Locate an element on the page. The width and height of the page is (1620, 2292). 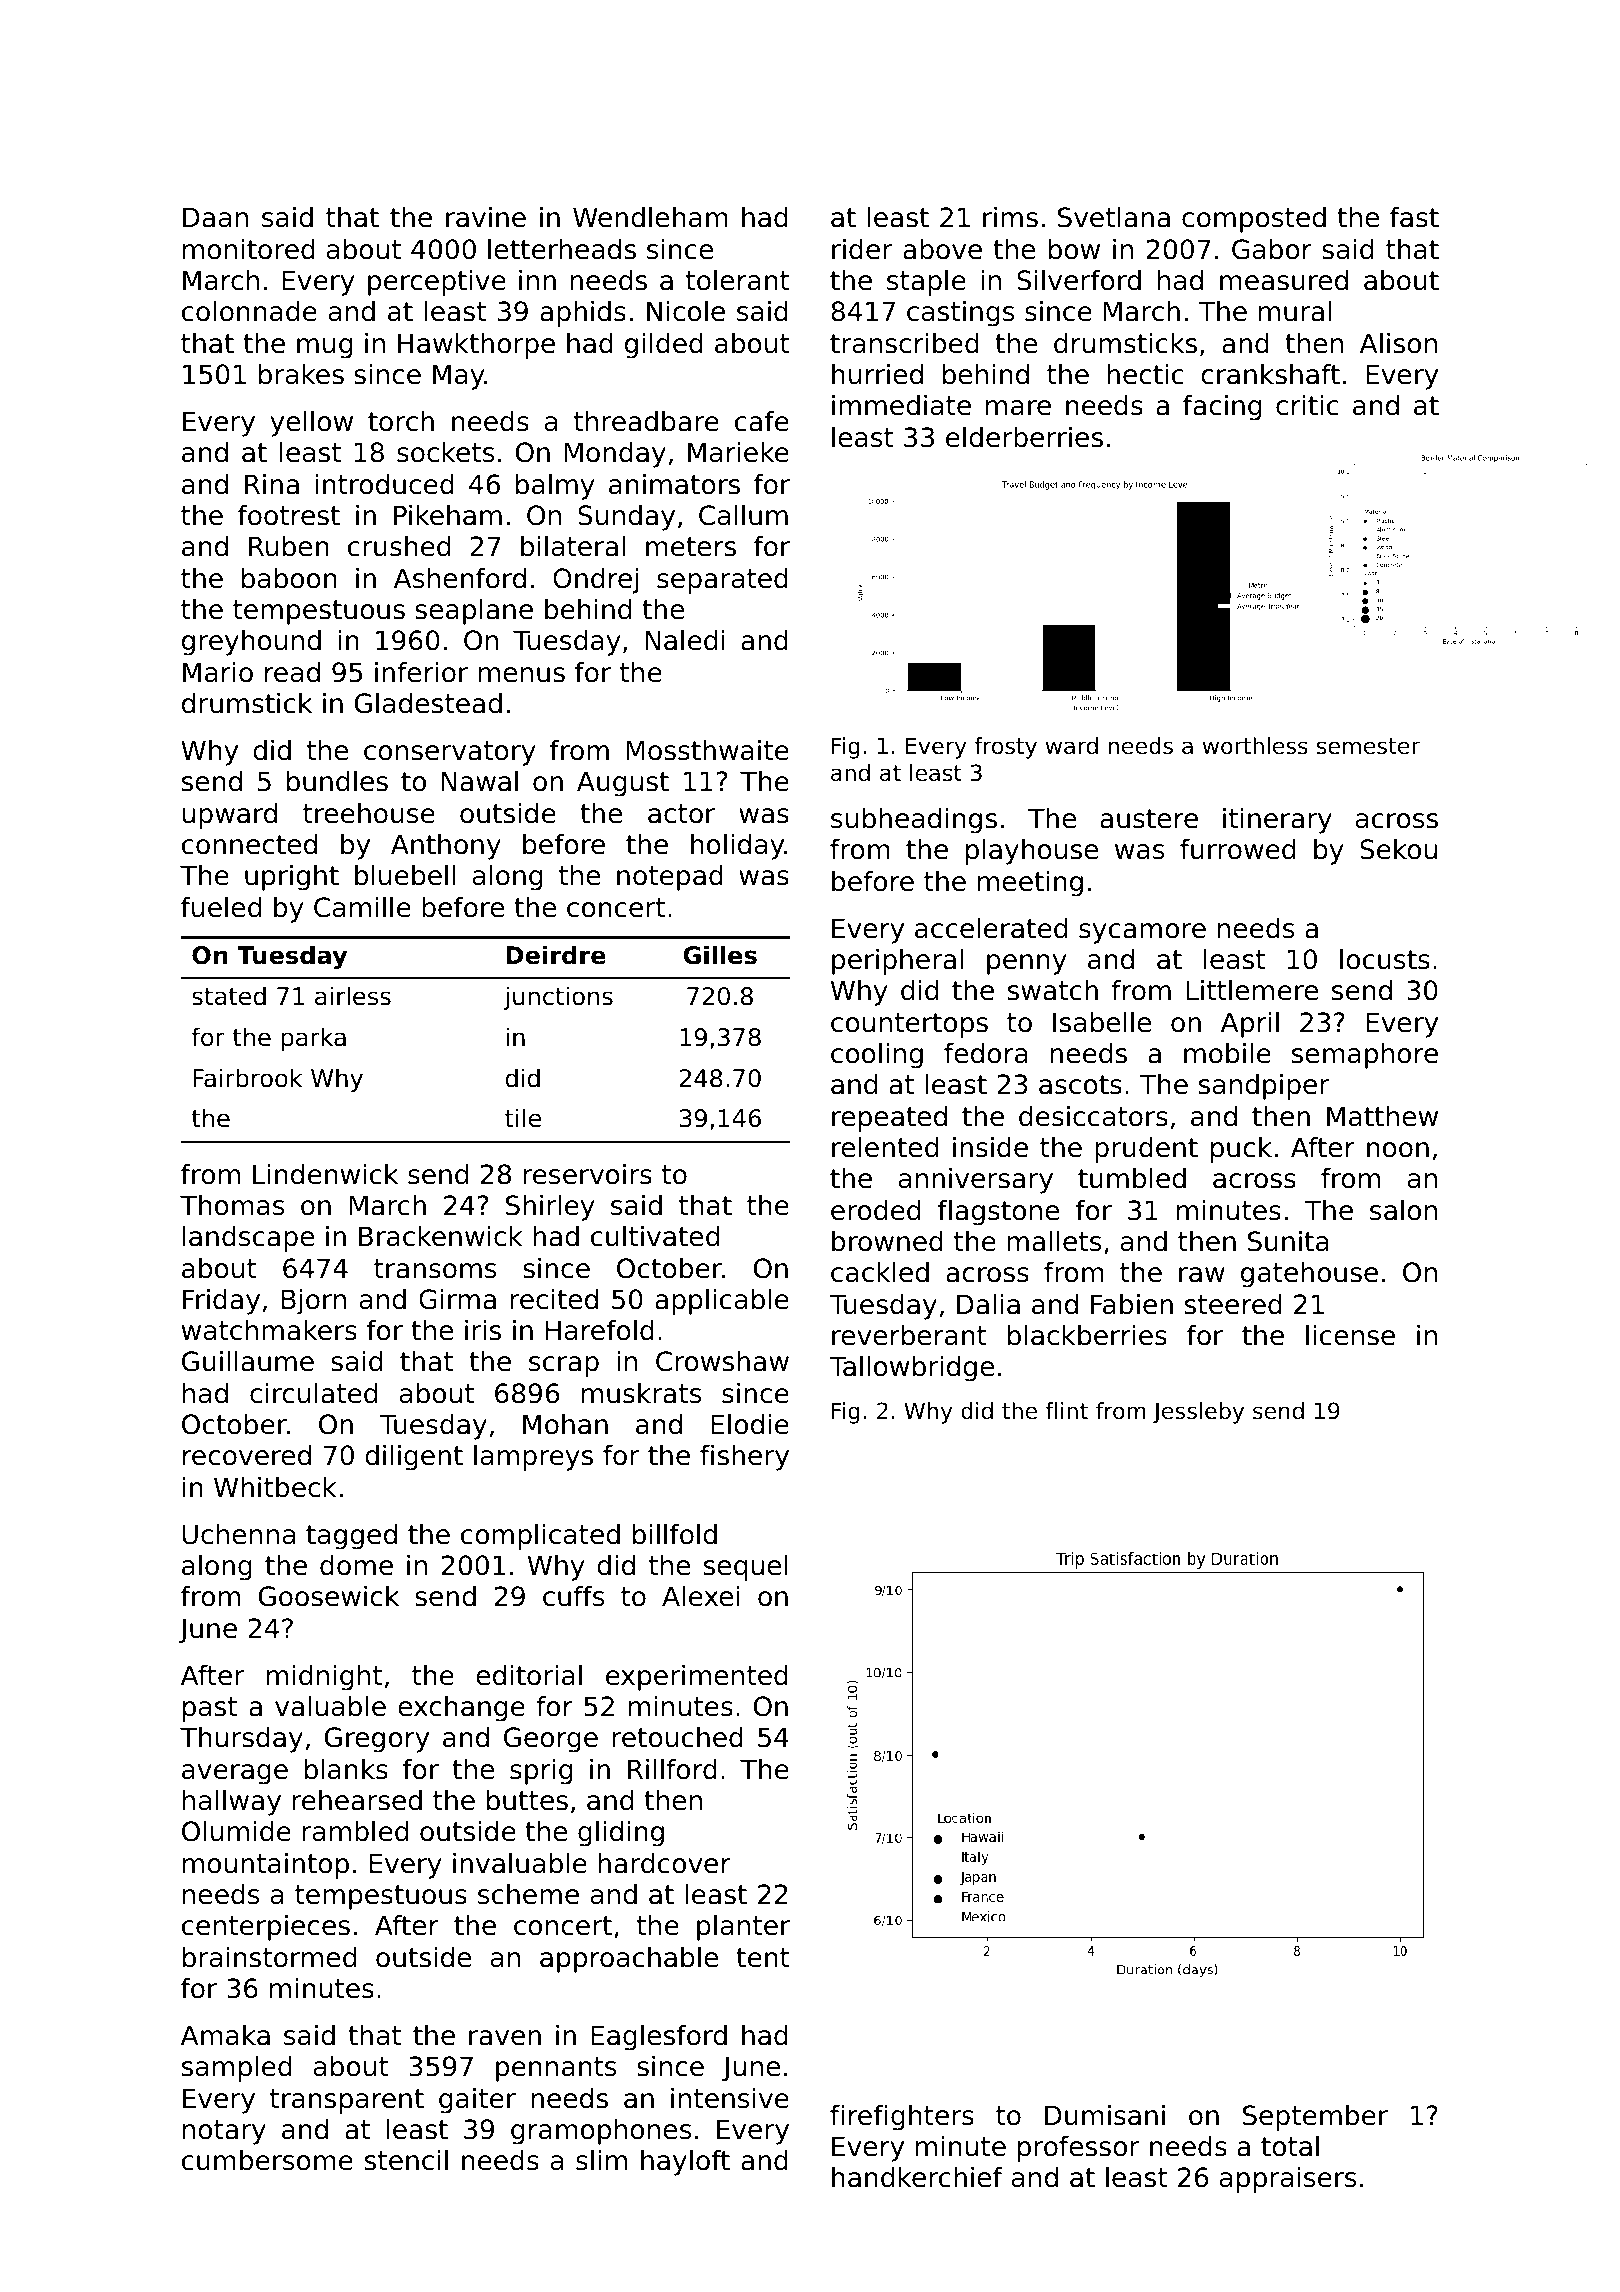
frosty is located at coordinates (1005, 748).
